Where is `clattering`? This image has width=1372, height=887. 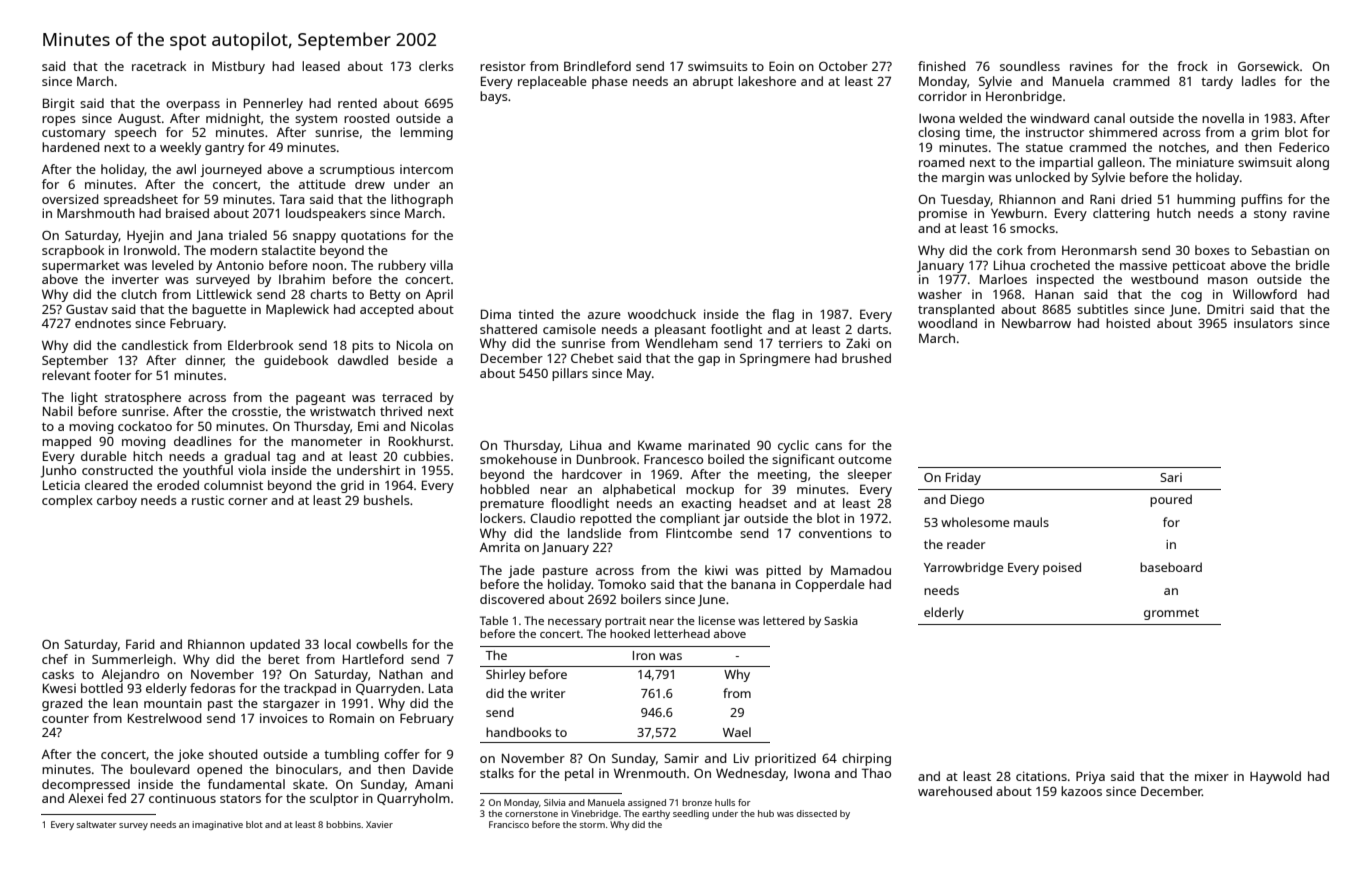
clattering is located at coordinates (1121, 214).
